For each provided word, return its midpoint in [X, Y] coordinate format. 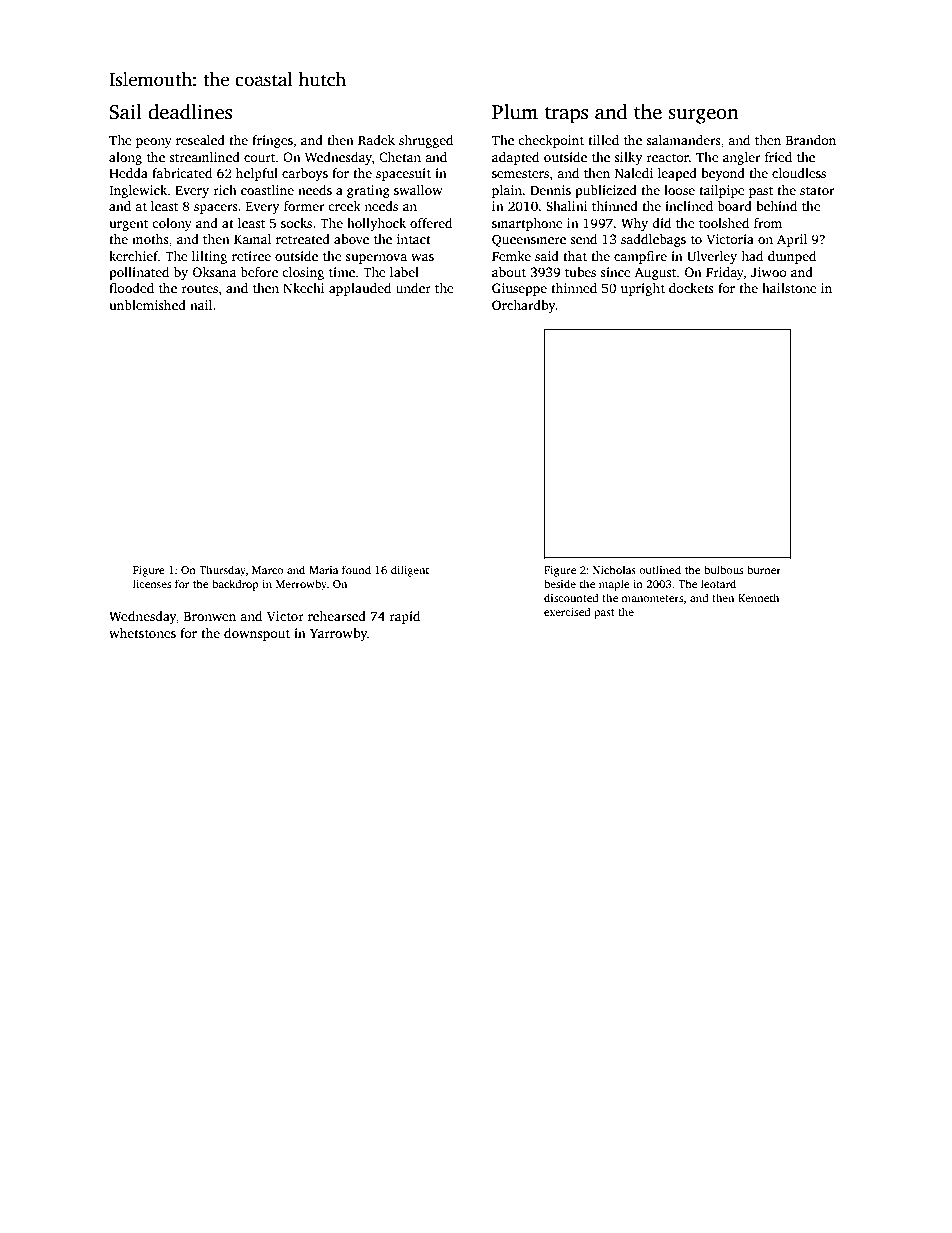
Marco [267, 570]
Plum [515, 112]
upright [643, 289]
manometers [652, 598]
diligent [410, 571]
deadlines [190, 112]
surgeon [703, 116]
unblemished [147, 305]
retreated [303, 239]
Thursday [222, 571]
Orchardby [524, 306]
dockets [691, 288]
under [413, 288]
